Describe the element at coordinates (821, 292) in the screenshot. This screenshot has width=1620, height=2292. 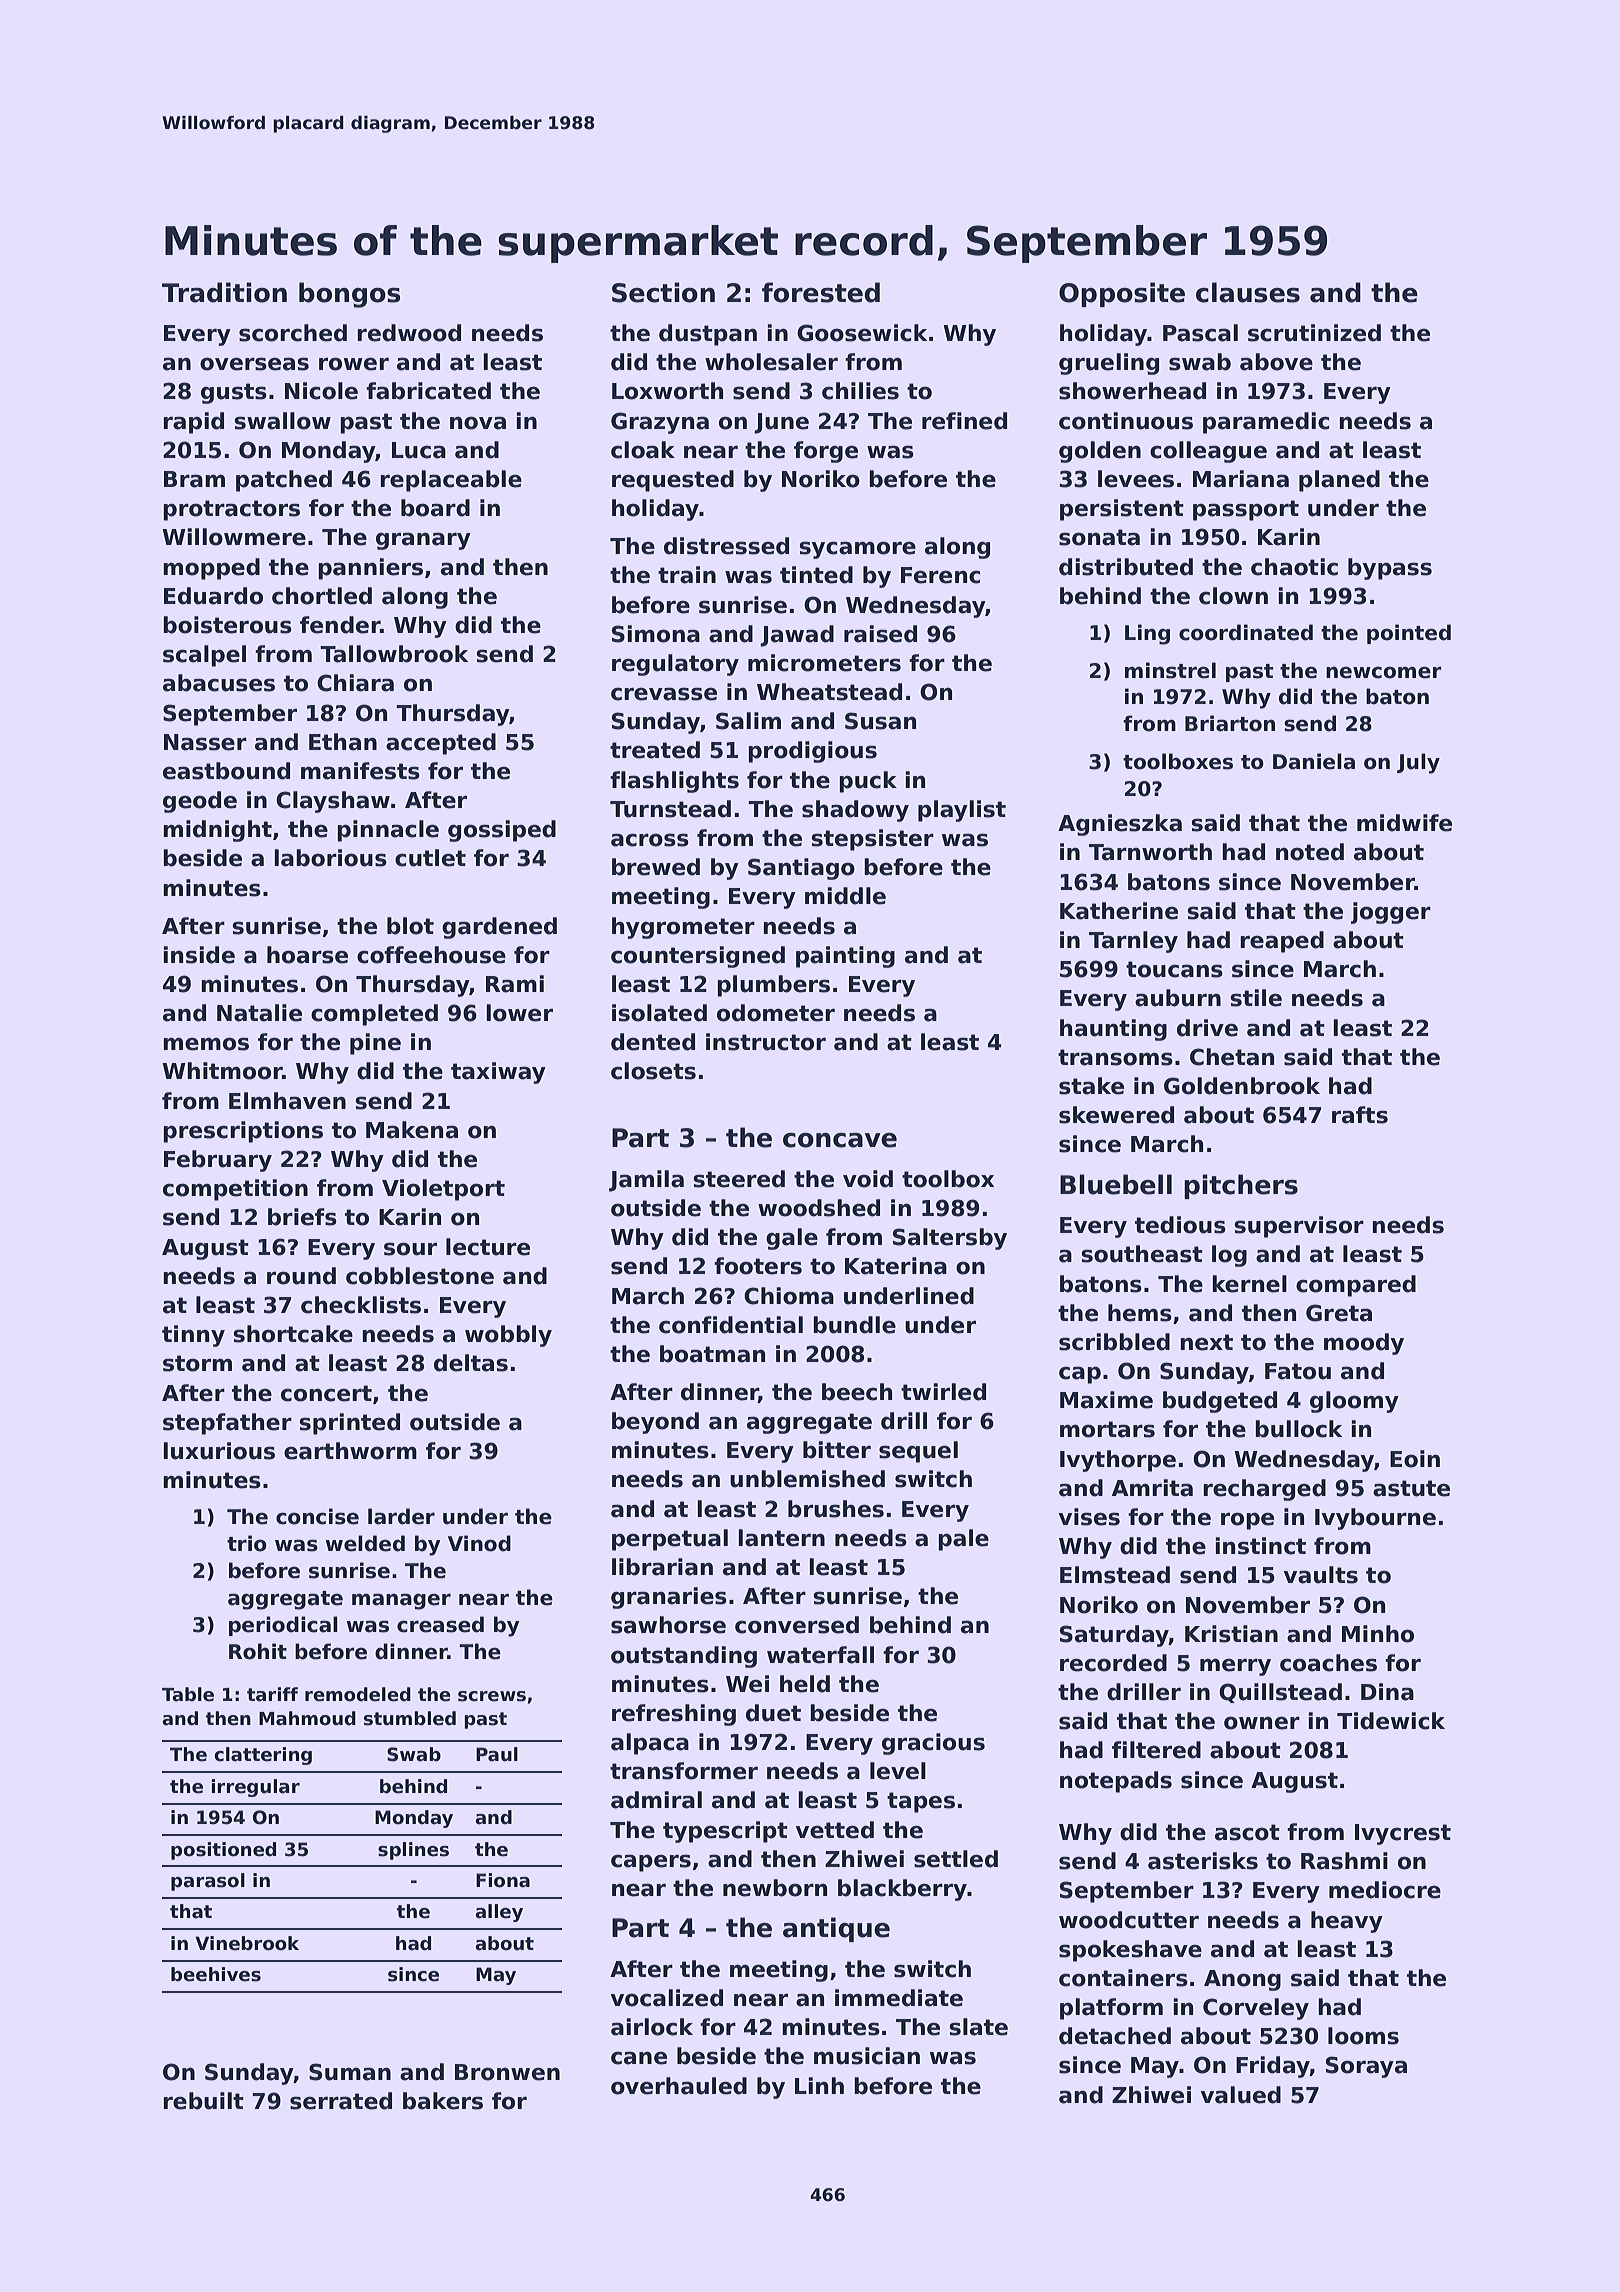
I see `forested` at that location.
